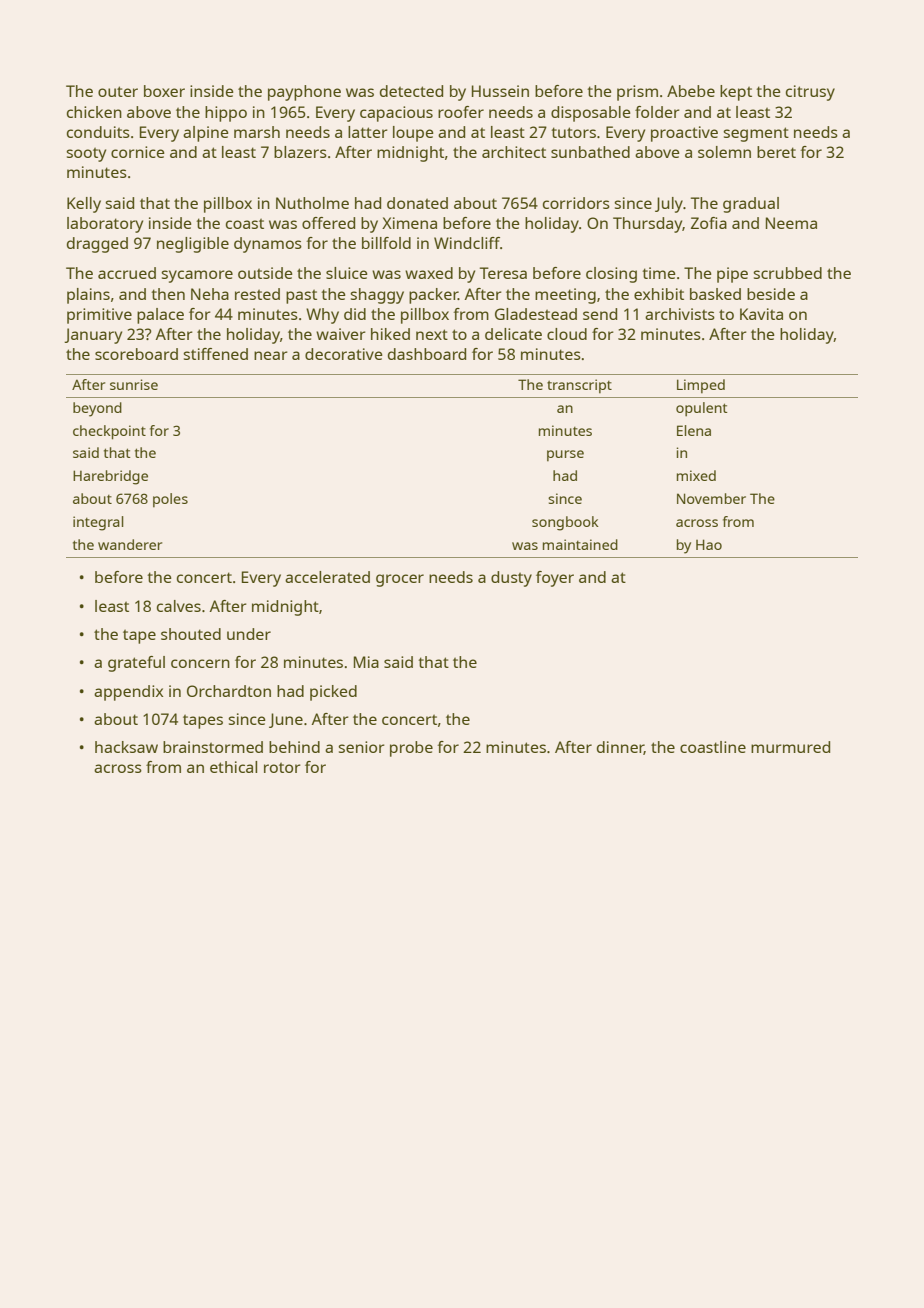 The height and width of the image is (1308, 924). What do you see at coordinates (98, 523) in the image?
I see `integral` at bounding box center [98, 523].
